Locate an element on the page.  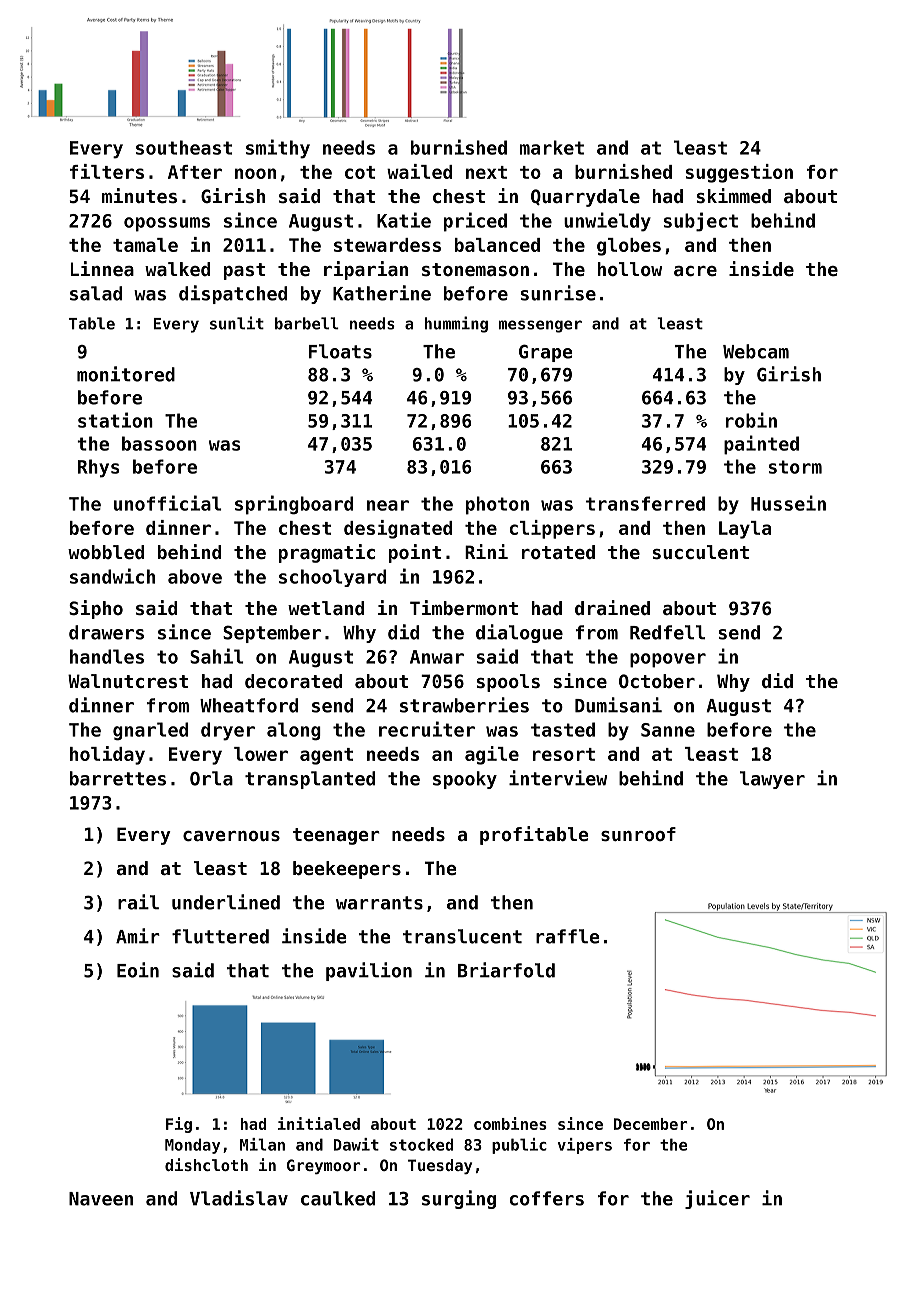
noon is located at coordinates (255, 173).
